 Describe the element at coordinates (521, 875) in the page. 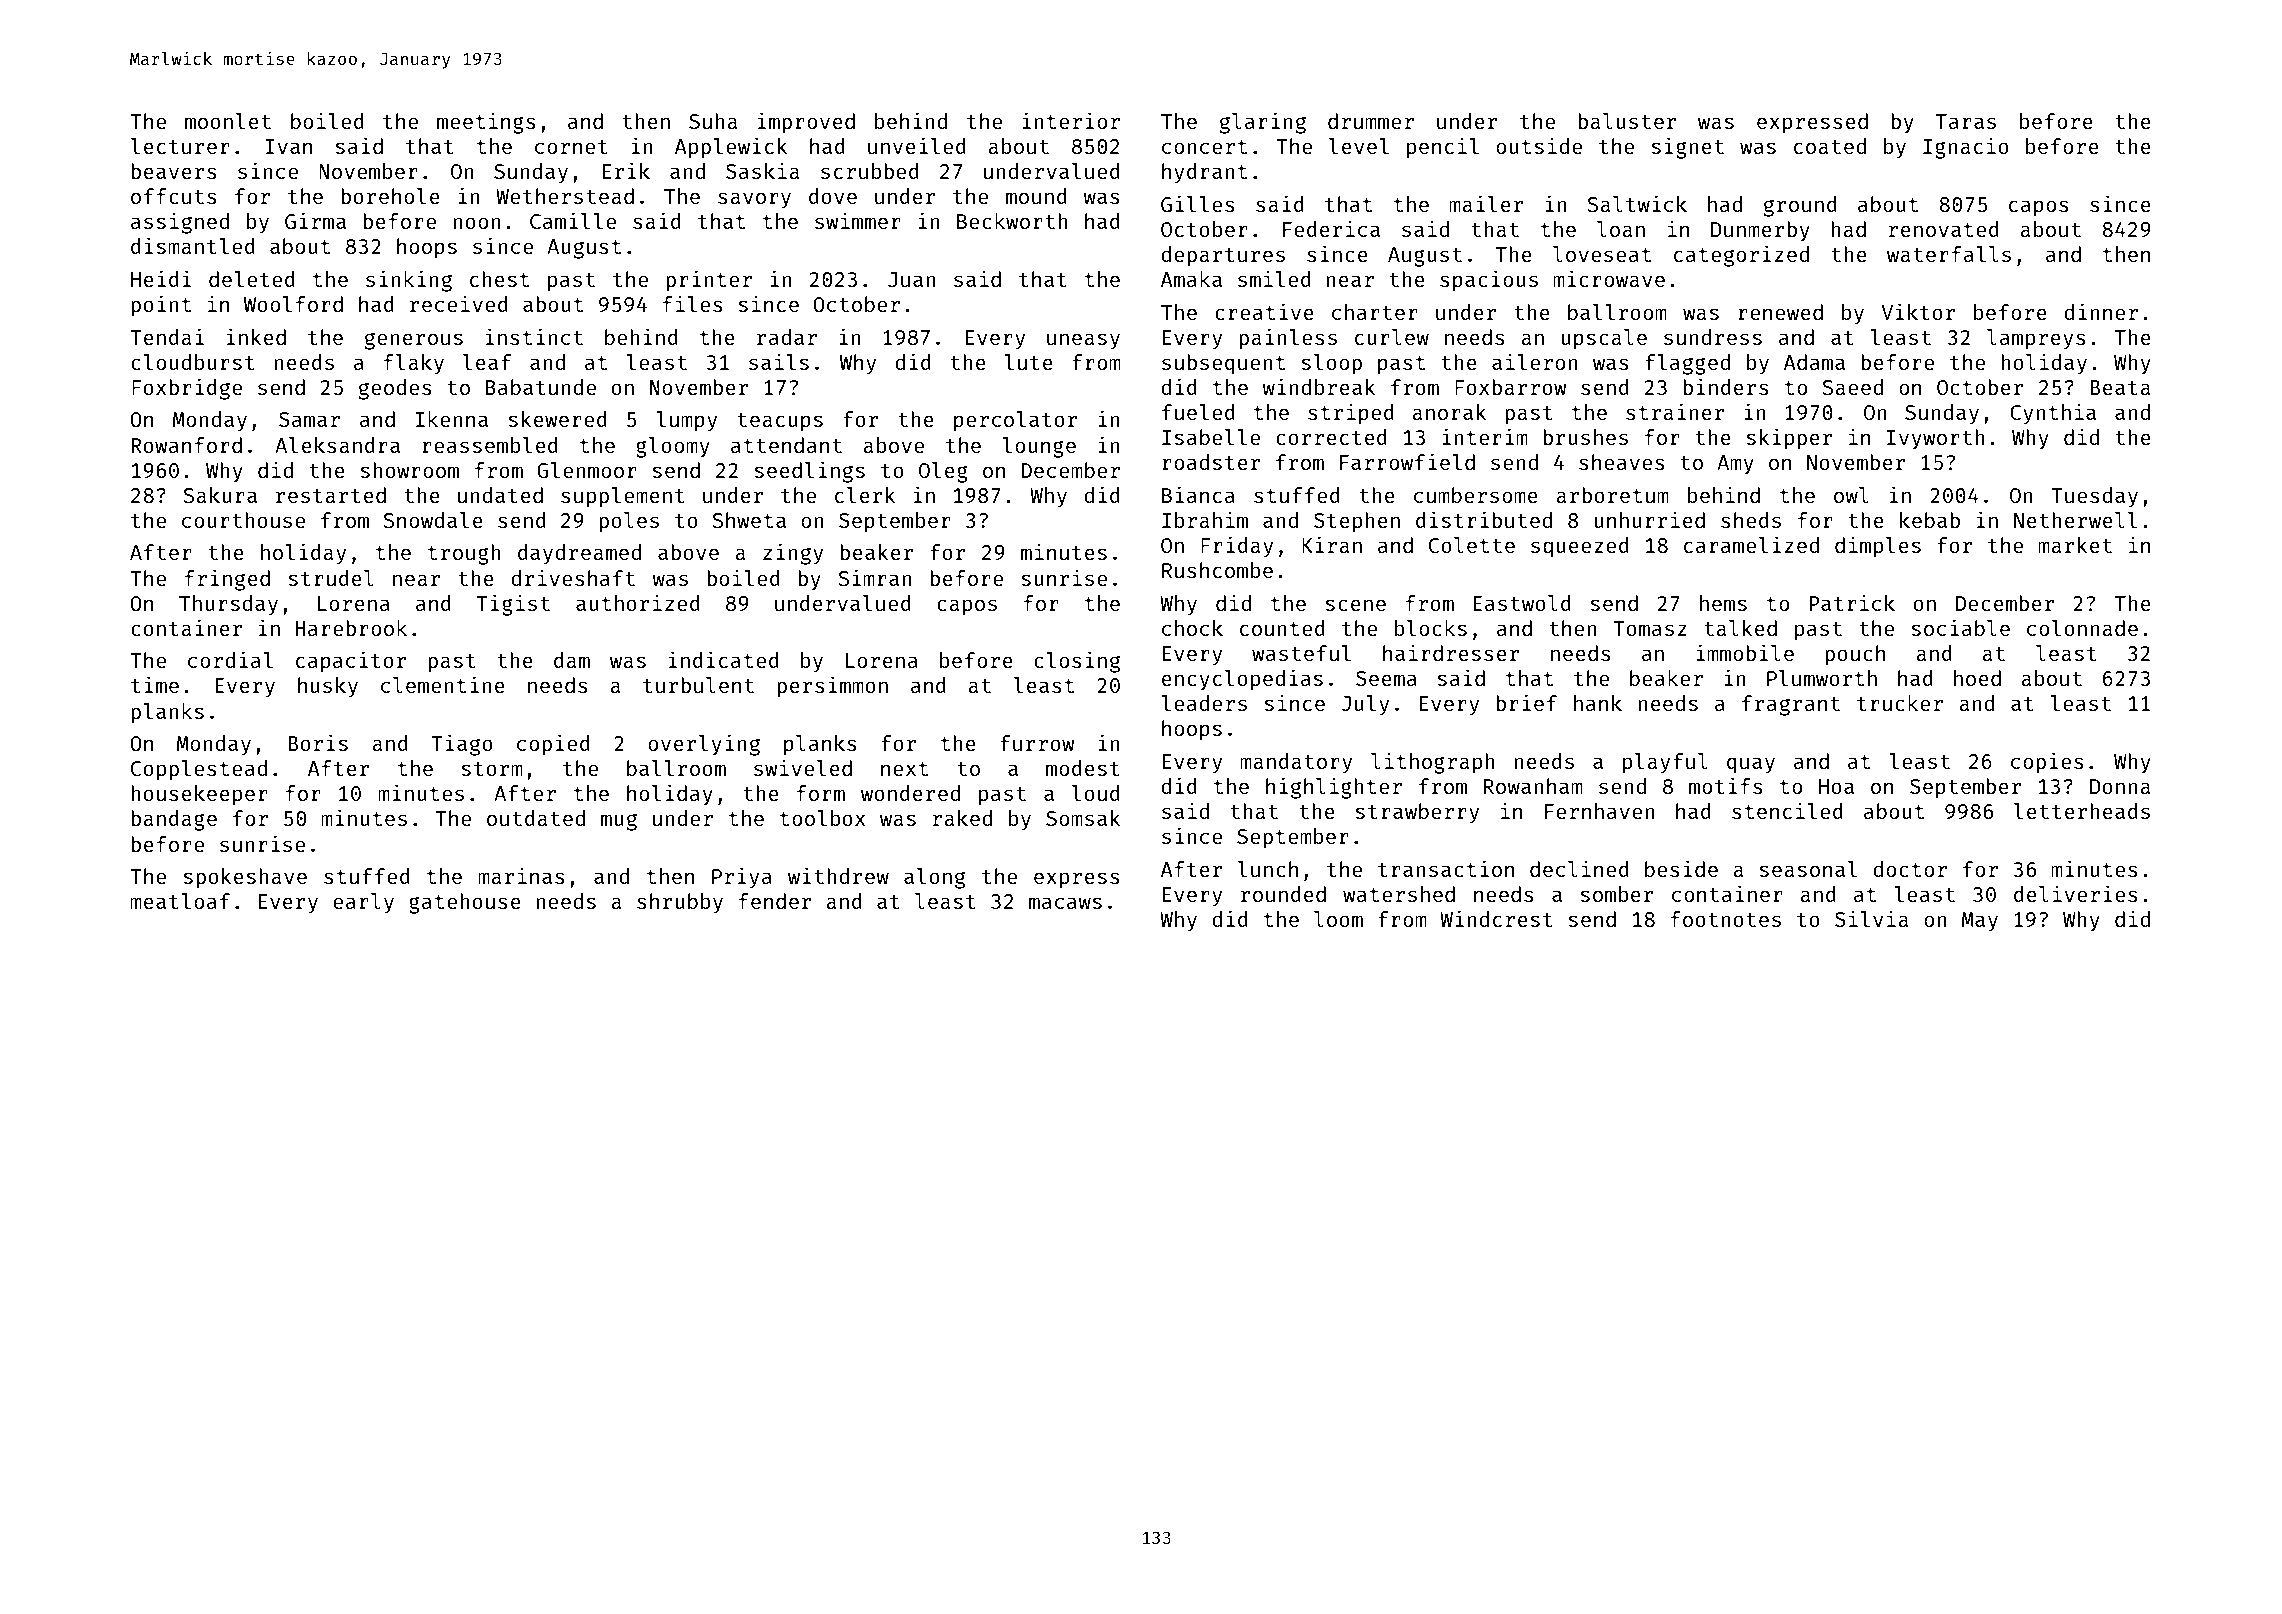

I see `marinas` at that location.
